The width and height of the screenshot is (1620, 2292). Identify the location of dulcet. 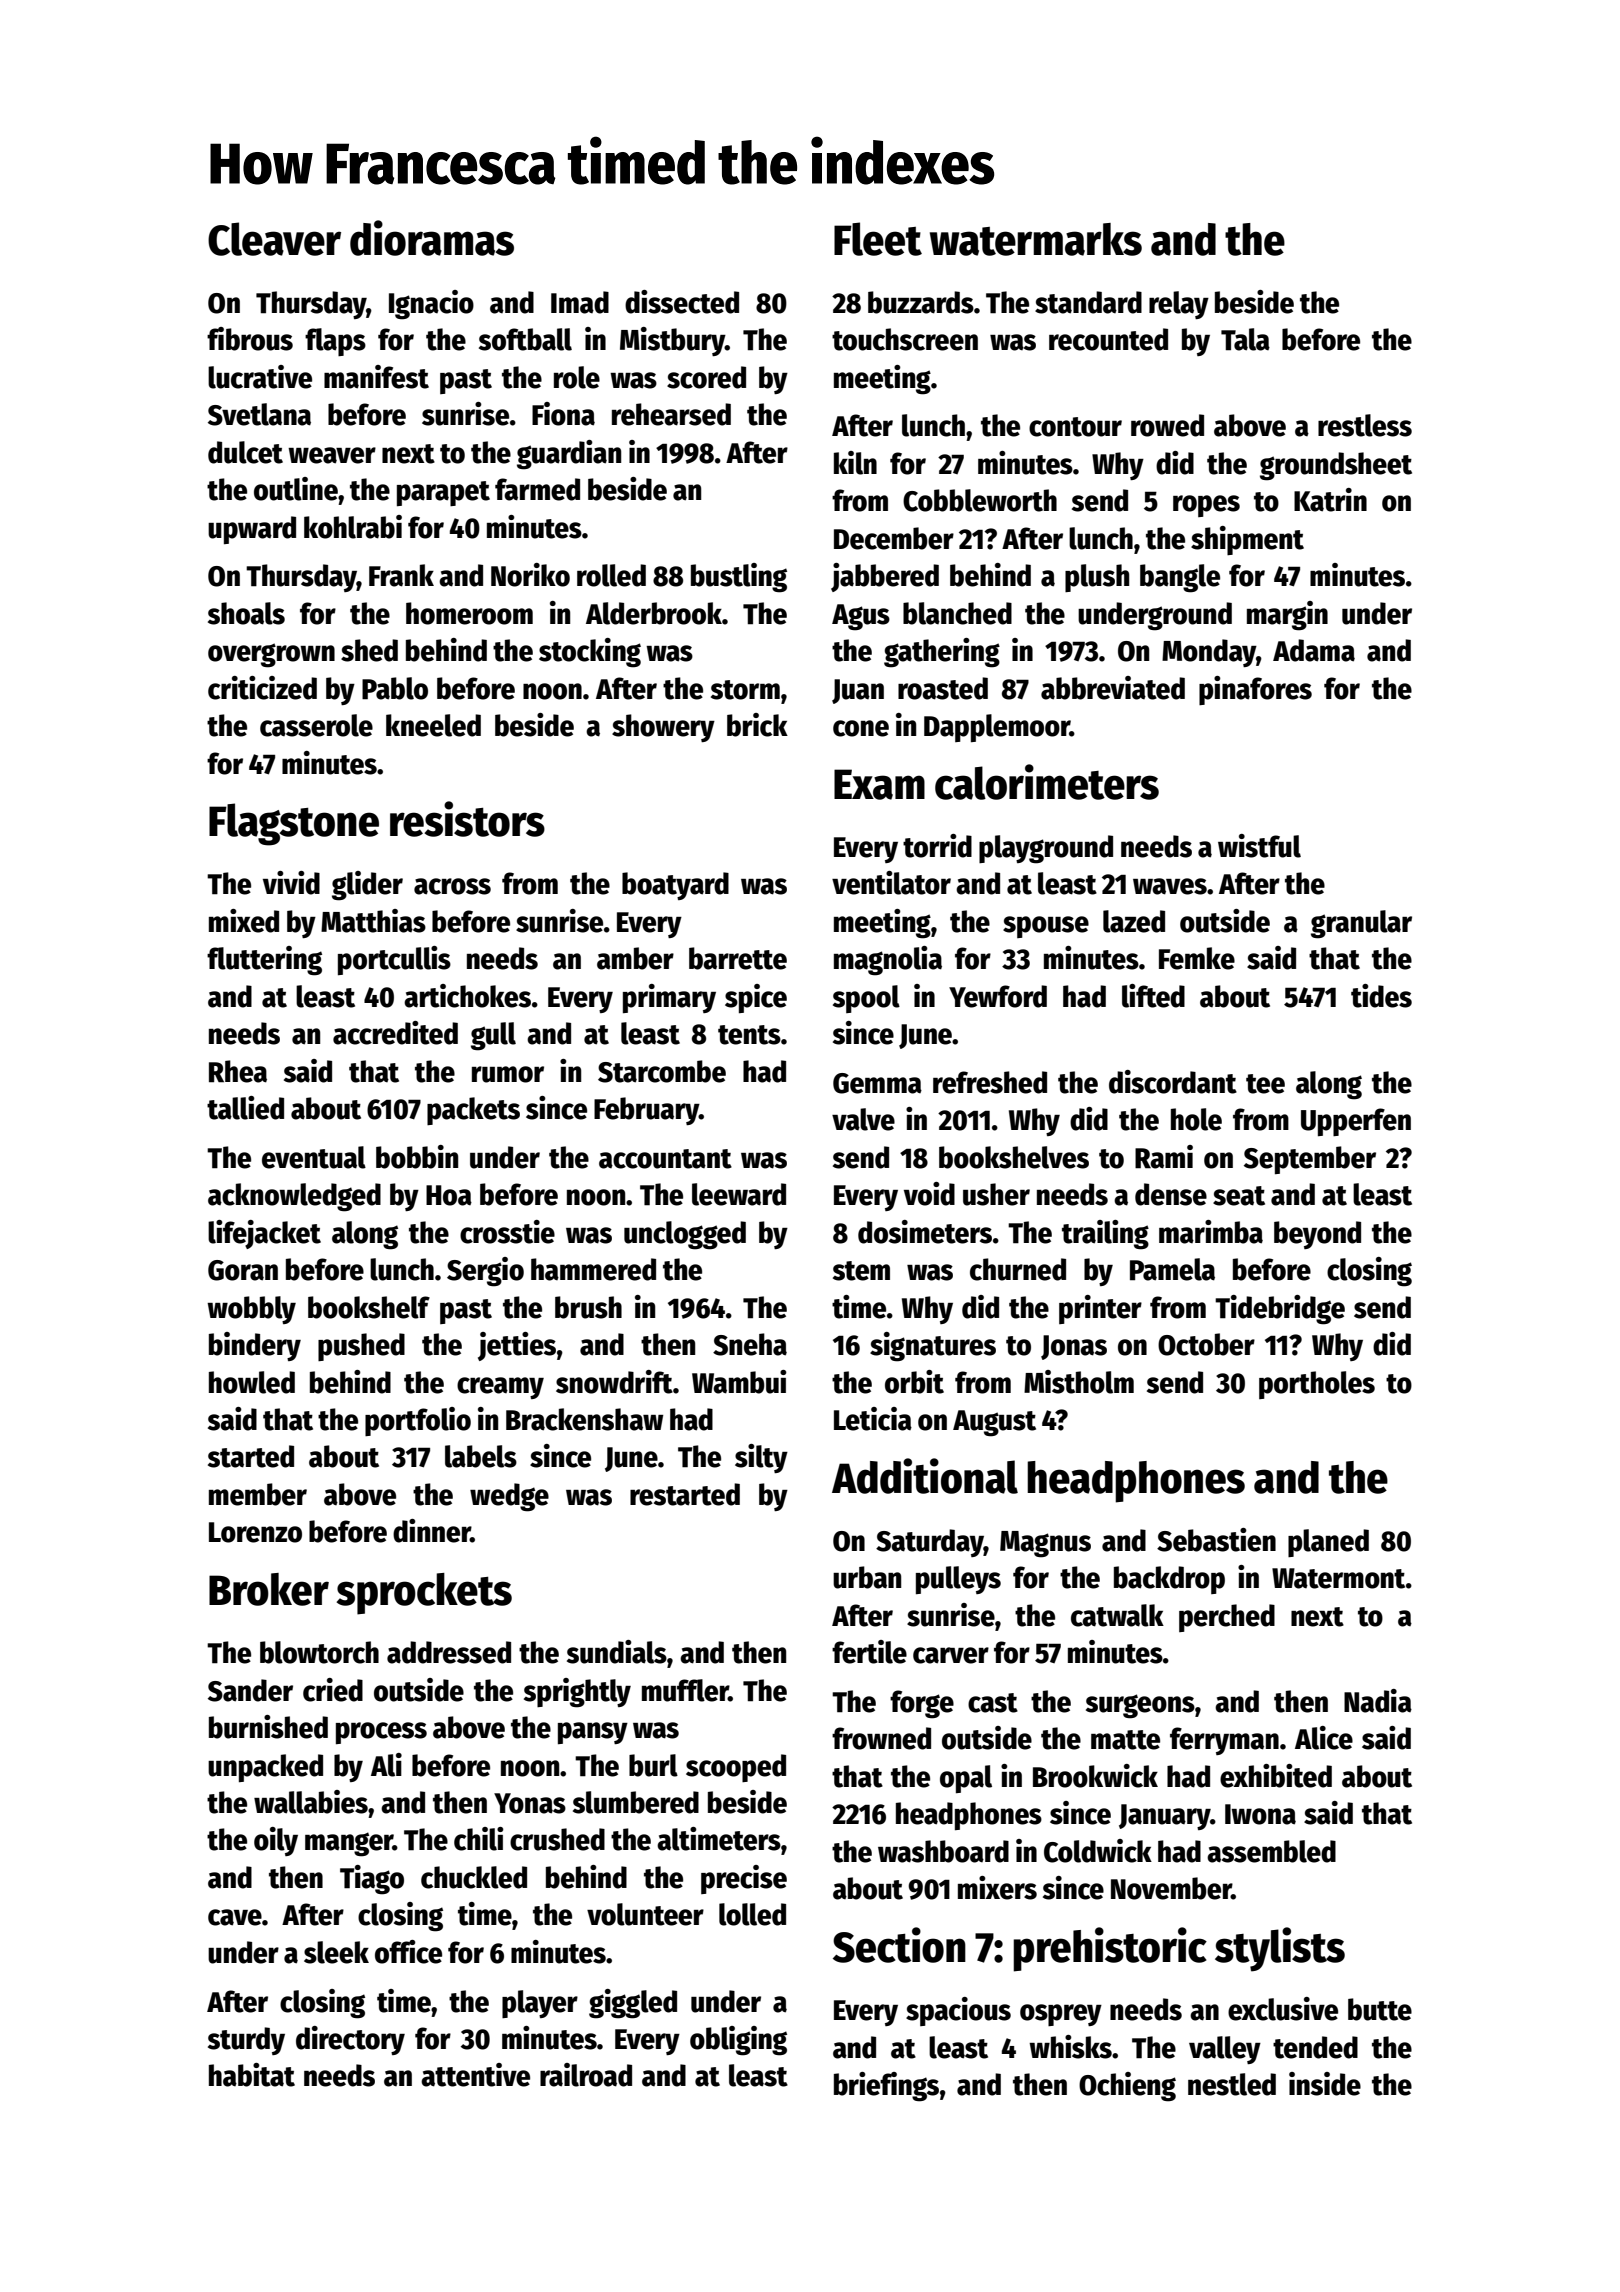
(245, 452).
